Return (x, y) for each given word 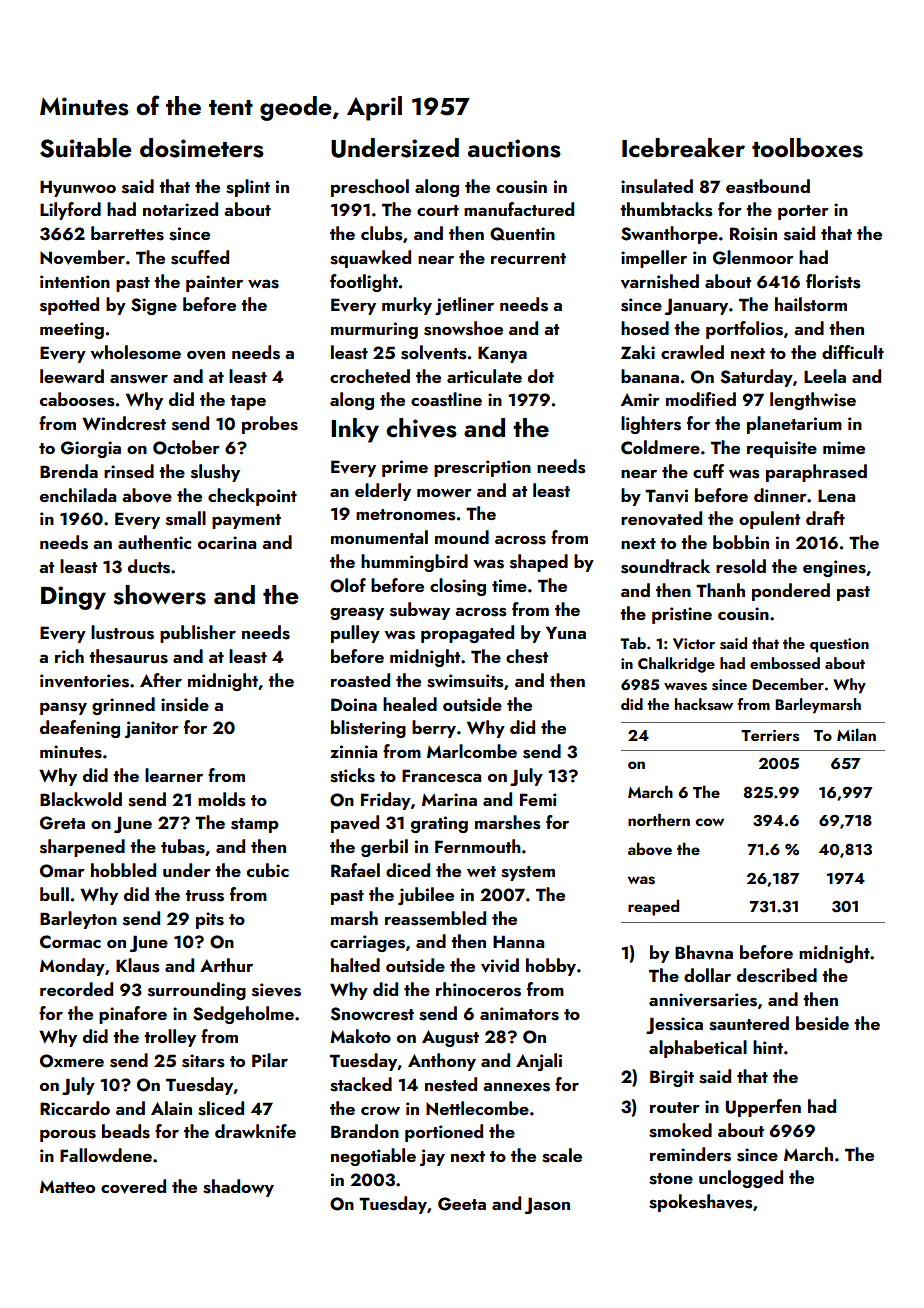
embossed (785, 663)
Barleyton (78, 920)
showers (159, 595)
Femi (538, 799)
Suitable (86, 148)
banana (650, 376)
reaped (653, 907)
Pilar (270, 1060)
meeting (72, 330)
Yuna (566, 632)
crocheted (370, 376)
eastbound (768, 186)
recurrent (528, 258)
